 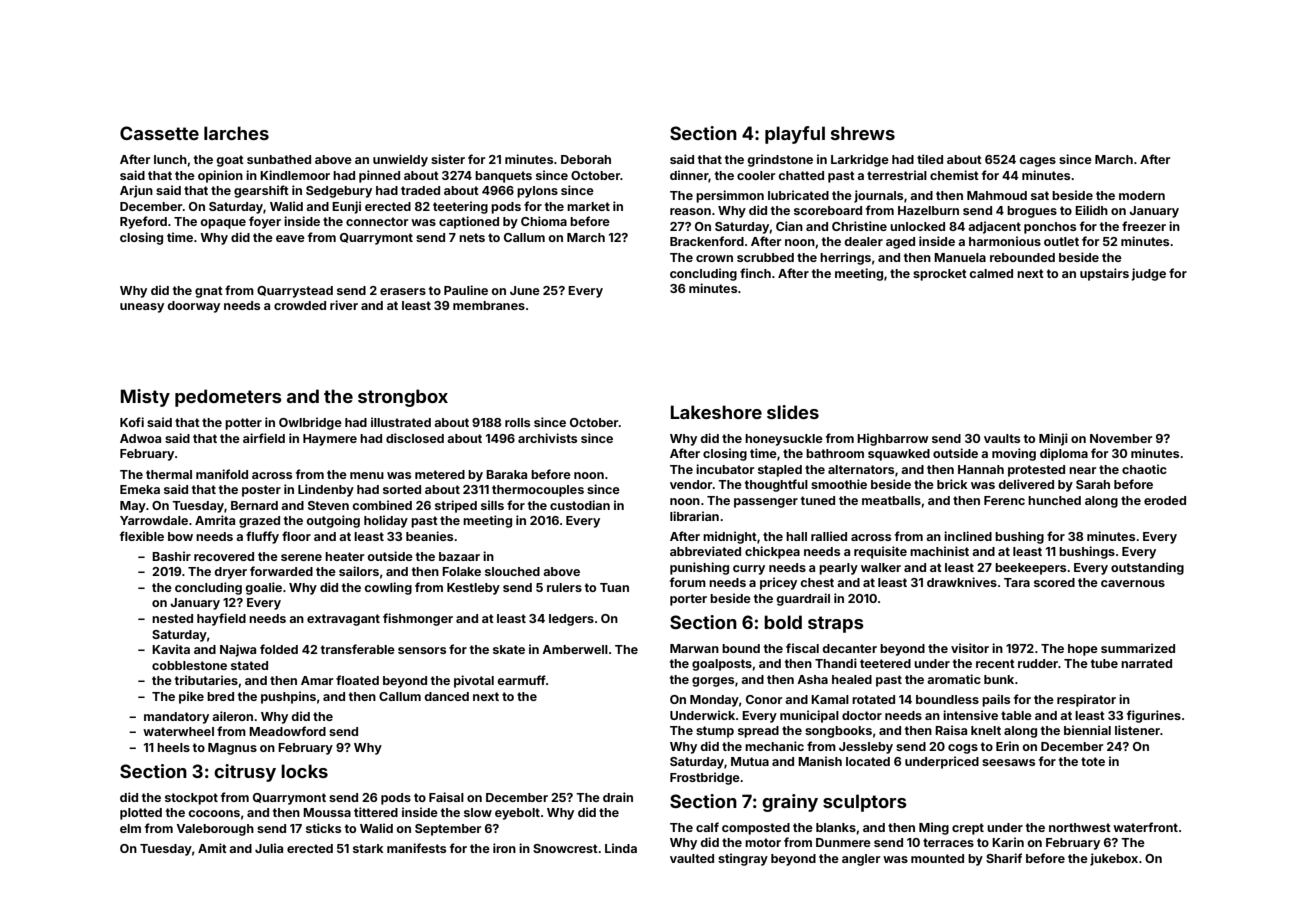 I want to click on Eunji, so click(x=346, y=207).
